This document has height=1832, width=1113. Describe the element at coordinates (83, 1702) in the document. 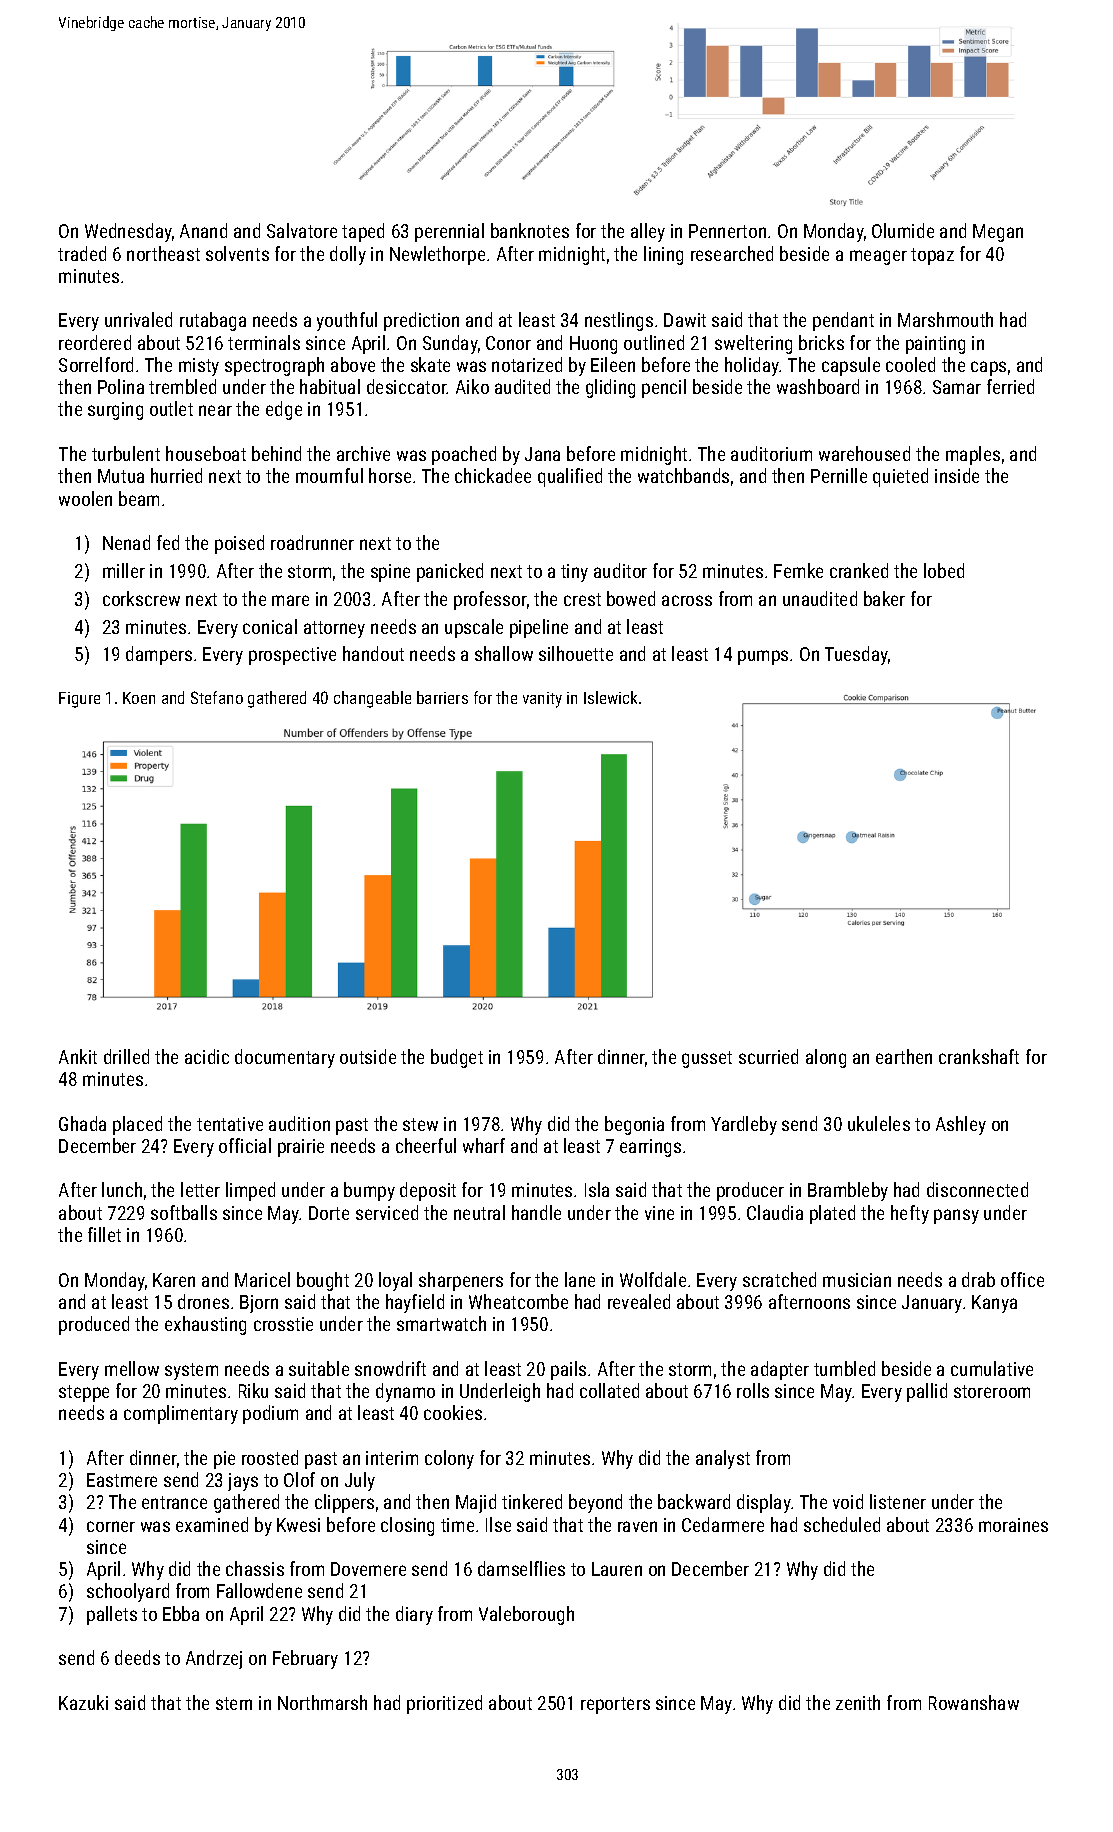

I see `Kazuki` at that location.
